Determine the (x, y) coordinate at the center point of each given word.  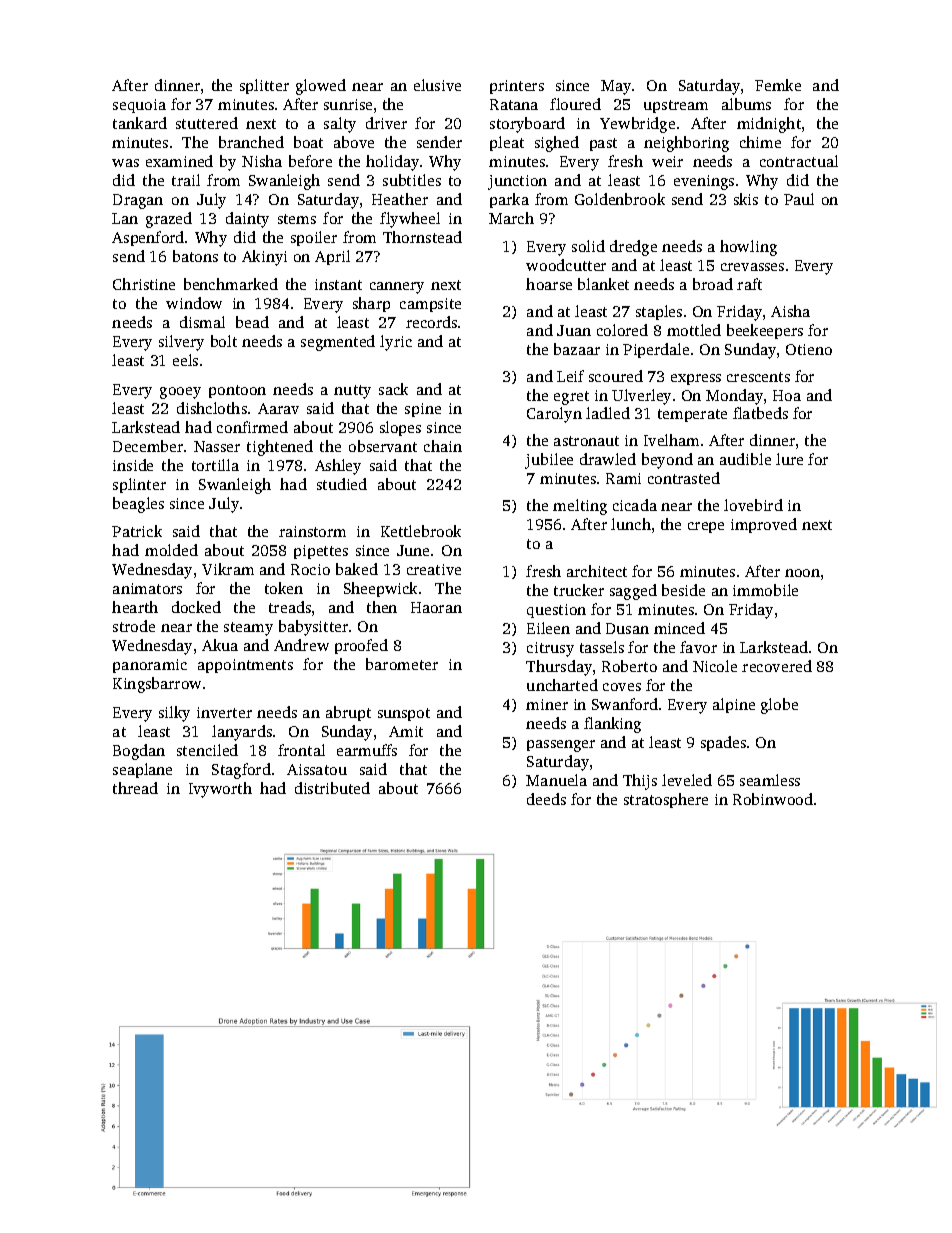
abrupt (348, 713)
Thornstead (422, 237)
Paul (799, 199)
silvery (181, 343)
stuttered (207, 123)
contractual (799, 161)
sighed (557, 144)
